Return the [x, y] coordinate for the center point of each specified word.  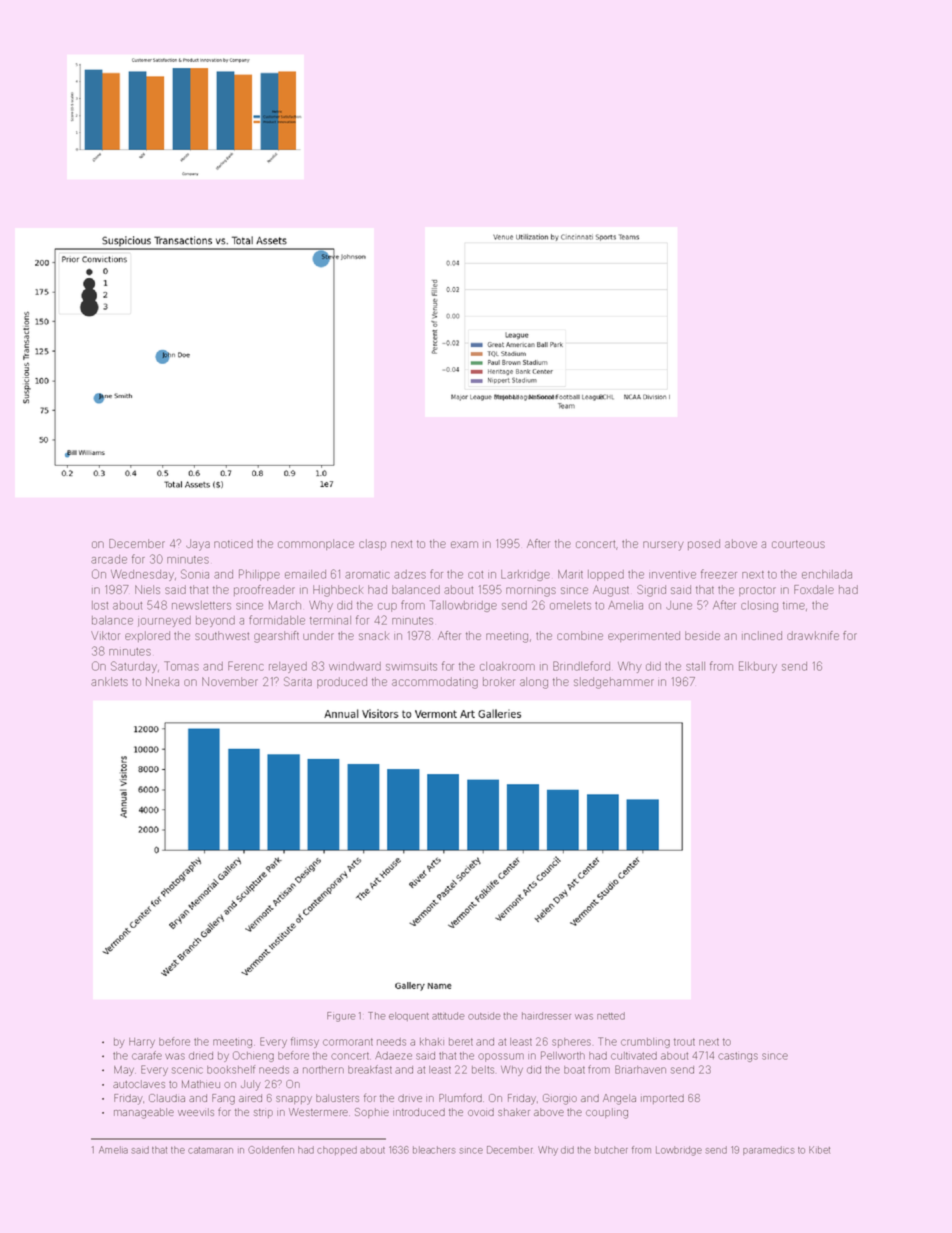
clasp [372, 544]
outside [484, 1016]
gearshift [276, 637]
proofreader [264, 590]
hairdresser [546, 1016]
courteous [798, 544]
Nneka [162, 681]
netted [611, 1016]
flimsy [305, 1042]
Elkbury [758, 667]
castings [738, 1057]
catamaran [210, 1150]
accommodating [435, 683]
